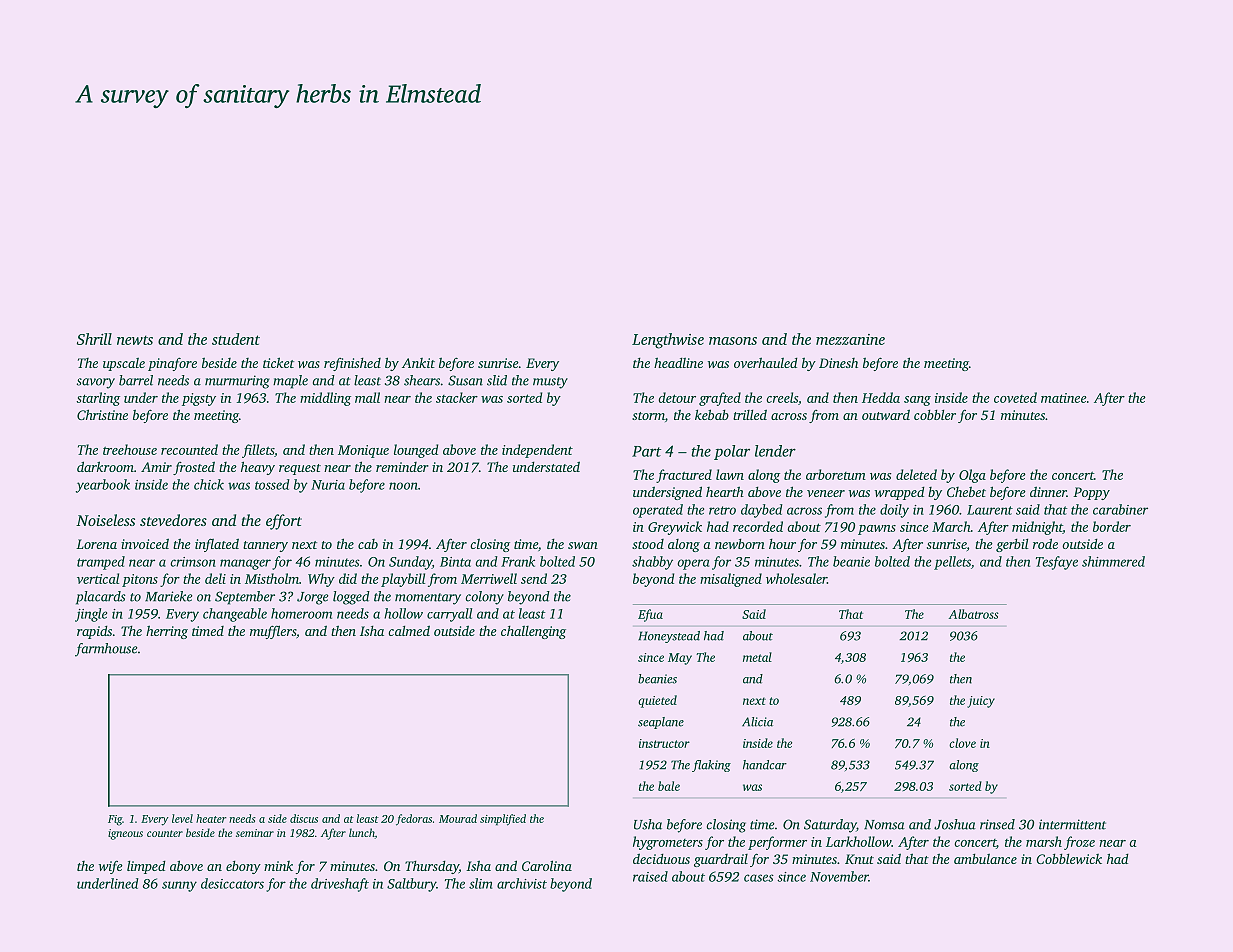  I want to click on Ankit, so click(418, 363).
